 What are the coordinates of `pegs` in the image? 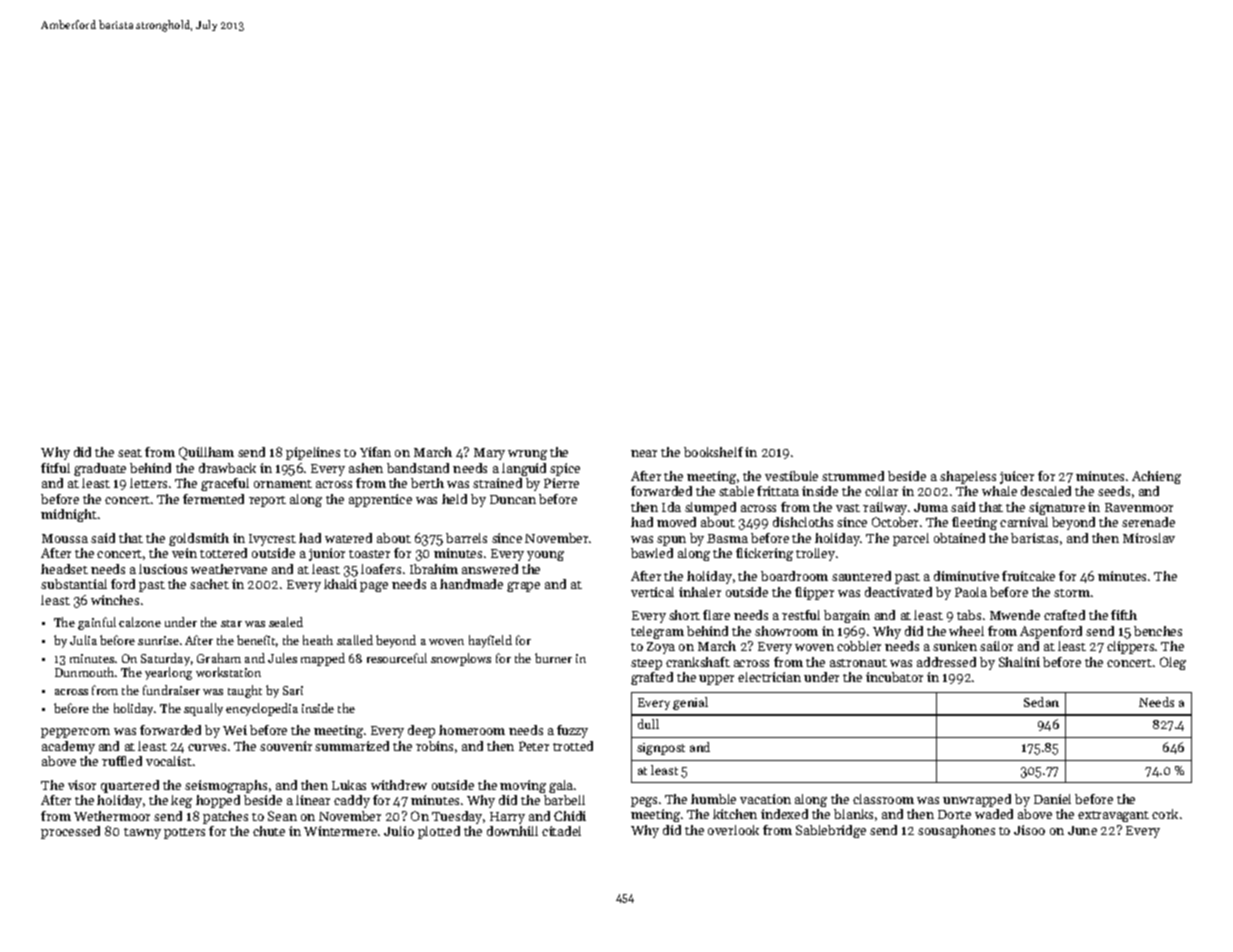 It's located at (644, 802).
